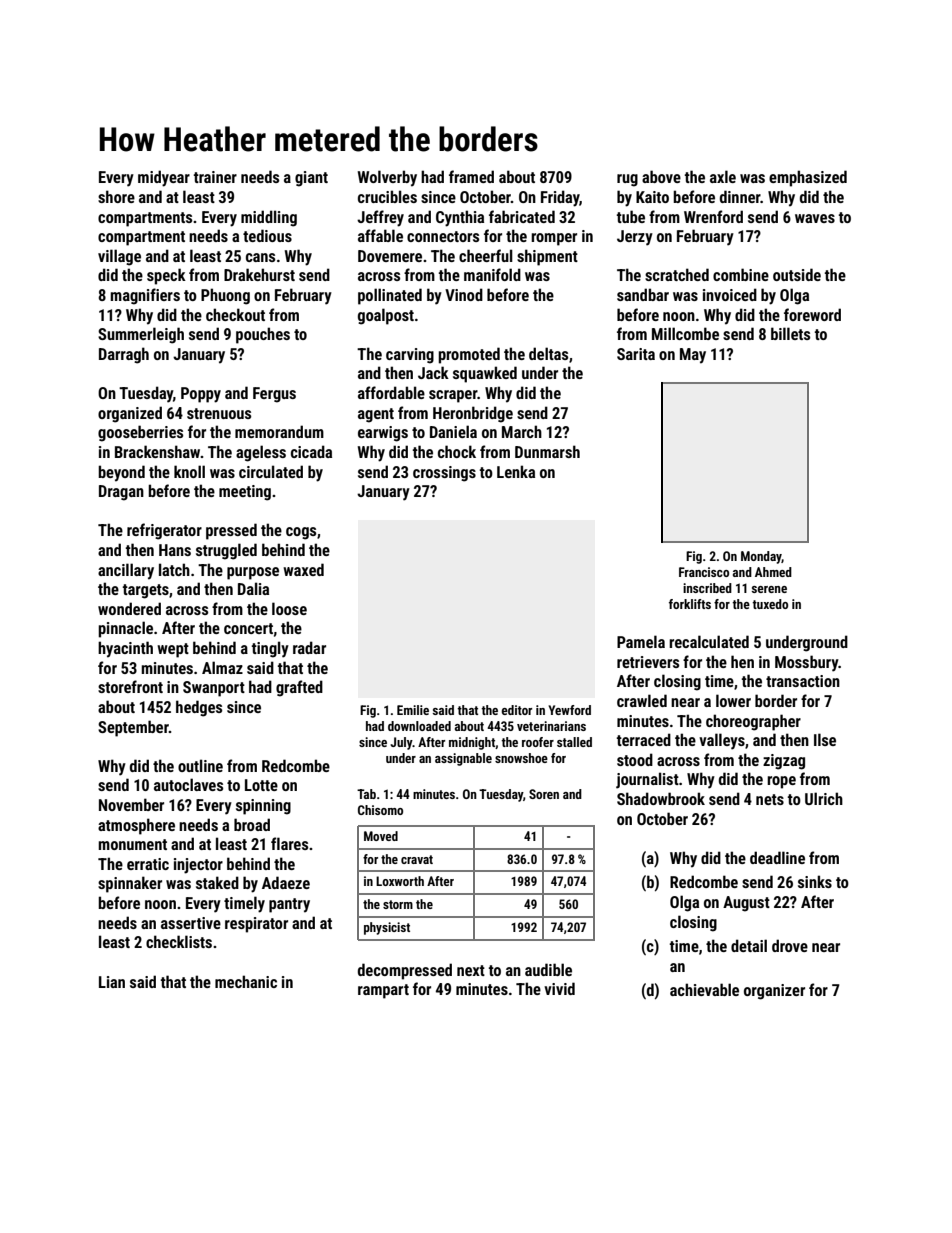 Image resolution: width=952 pixels, height=1233 pixels. What do you see at coordinates (256, 925) in the screenshot?
I see `respirator` at bounding box center [256, 925].
